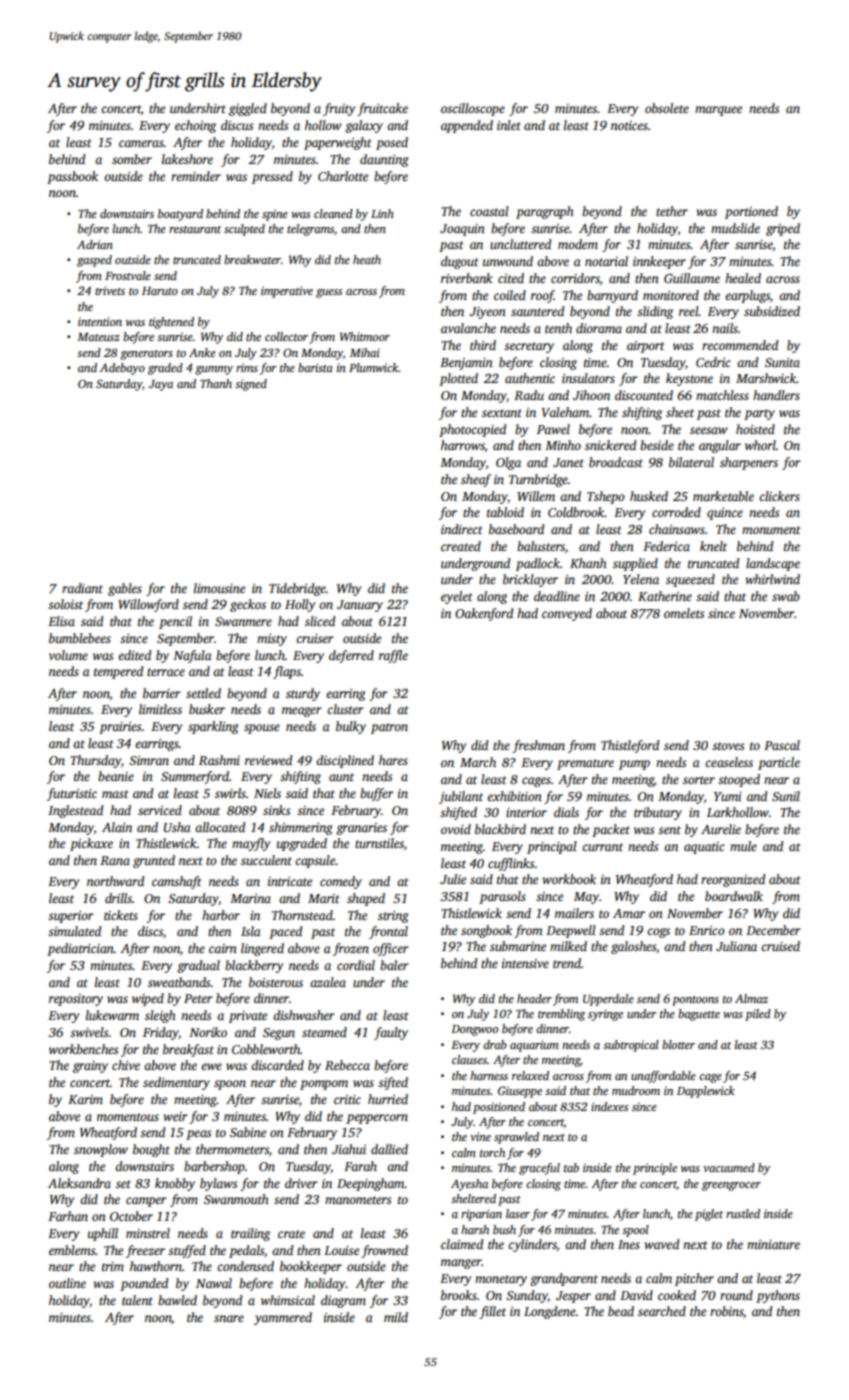 This screenshot has height=1400, width=849. I want to click on echoing, so click(195, 126).
